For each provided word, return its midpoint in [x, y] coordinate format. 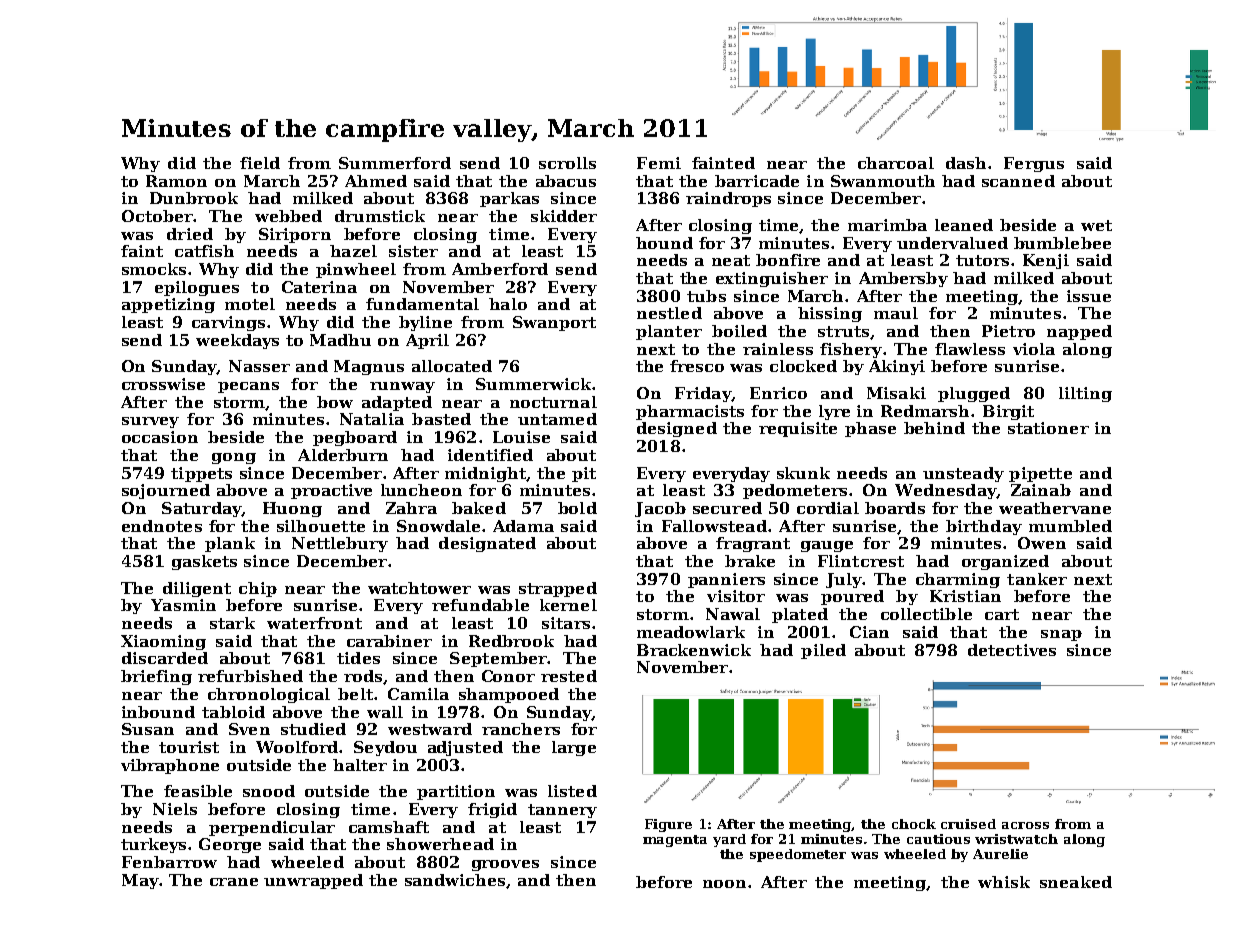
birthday [984, 527]
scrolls [567, 163]
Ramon [176, 181]
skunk [803, 473]
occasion [160, 437]
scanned [1018, 181]
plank [230, 544]
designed [677, 429]
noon [724, 884]
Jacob [660, 509]
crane [234, 882]
